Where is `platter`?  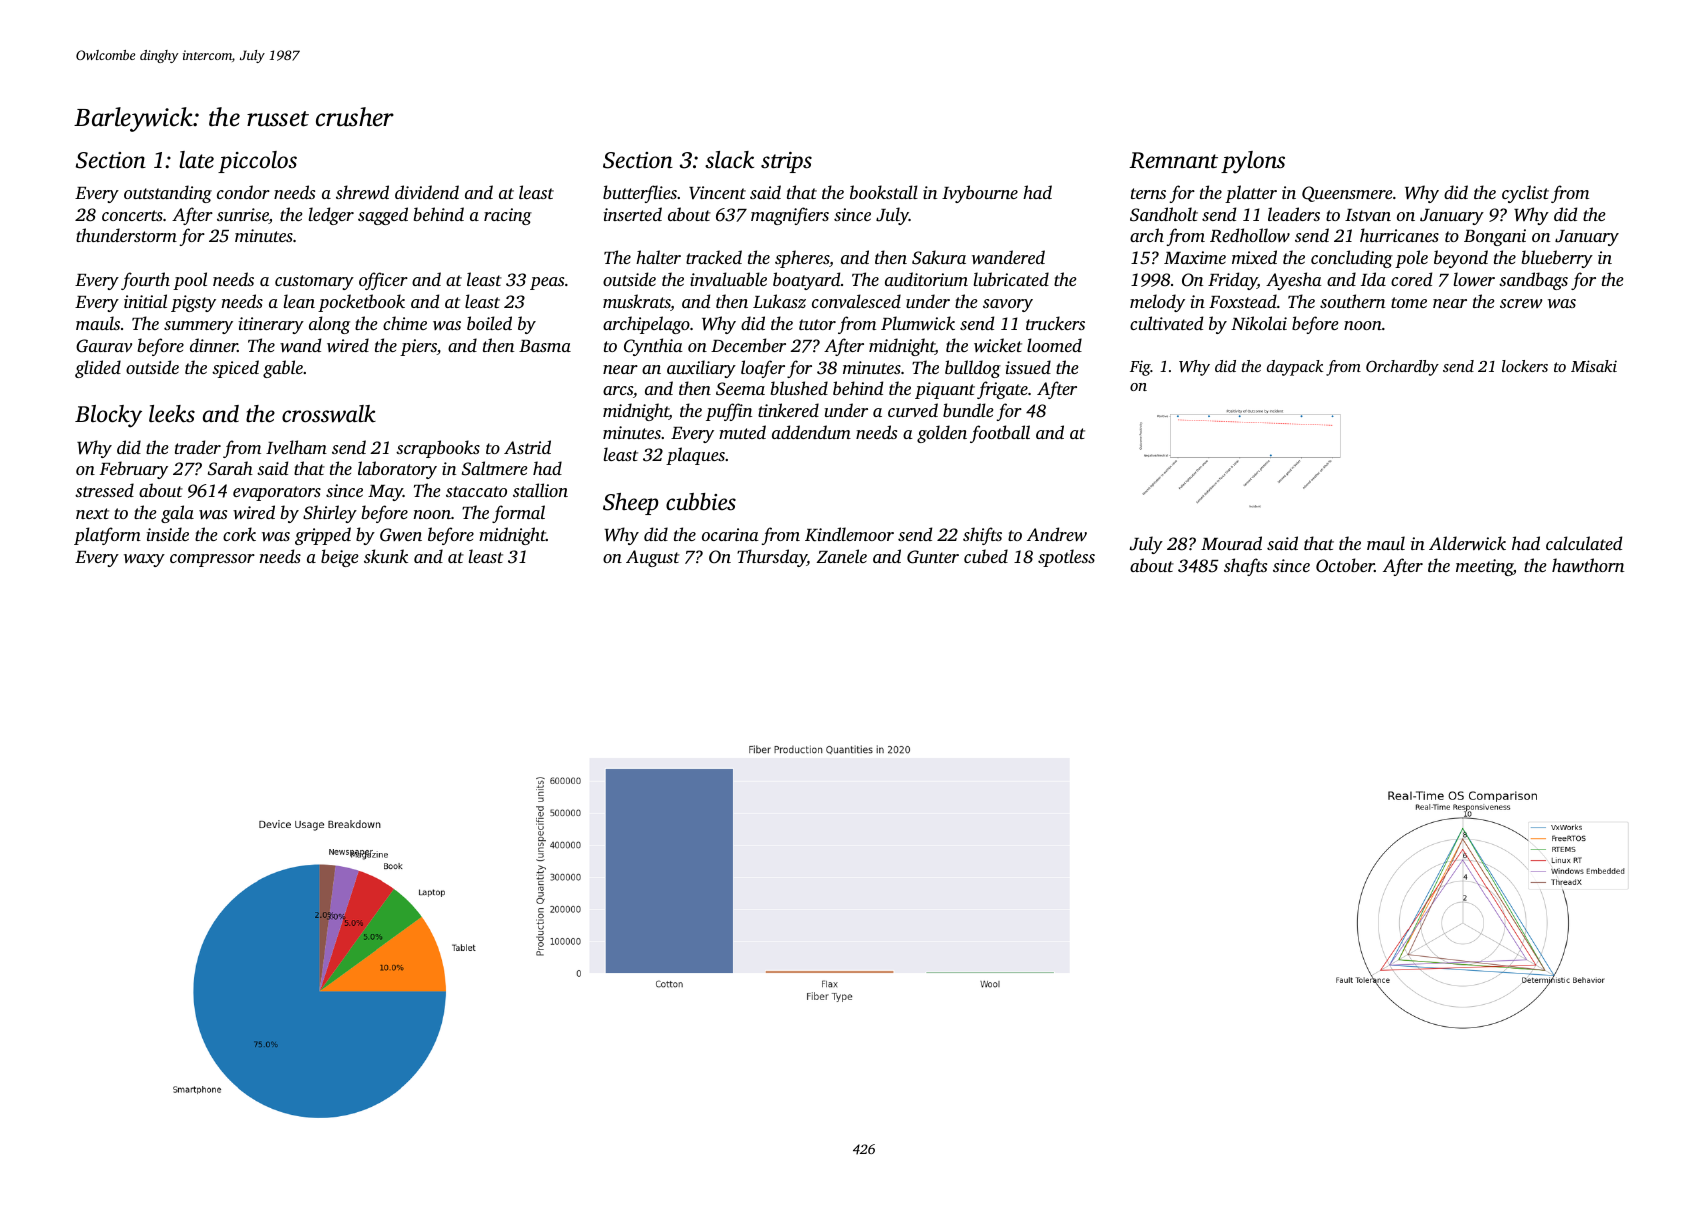 platter is located at coordinates (1251, 194).
